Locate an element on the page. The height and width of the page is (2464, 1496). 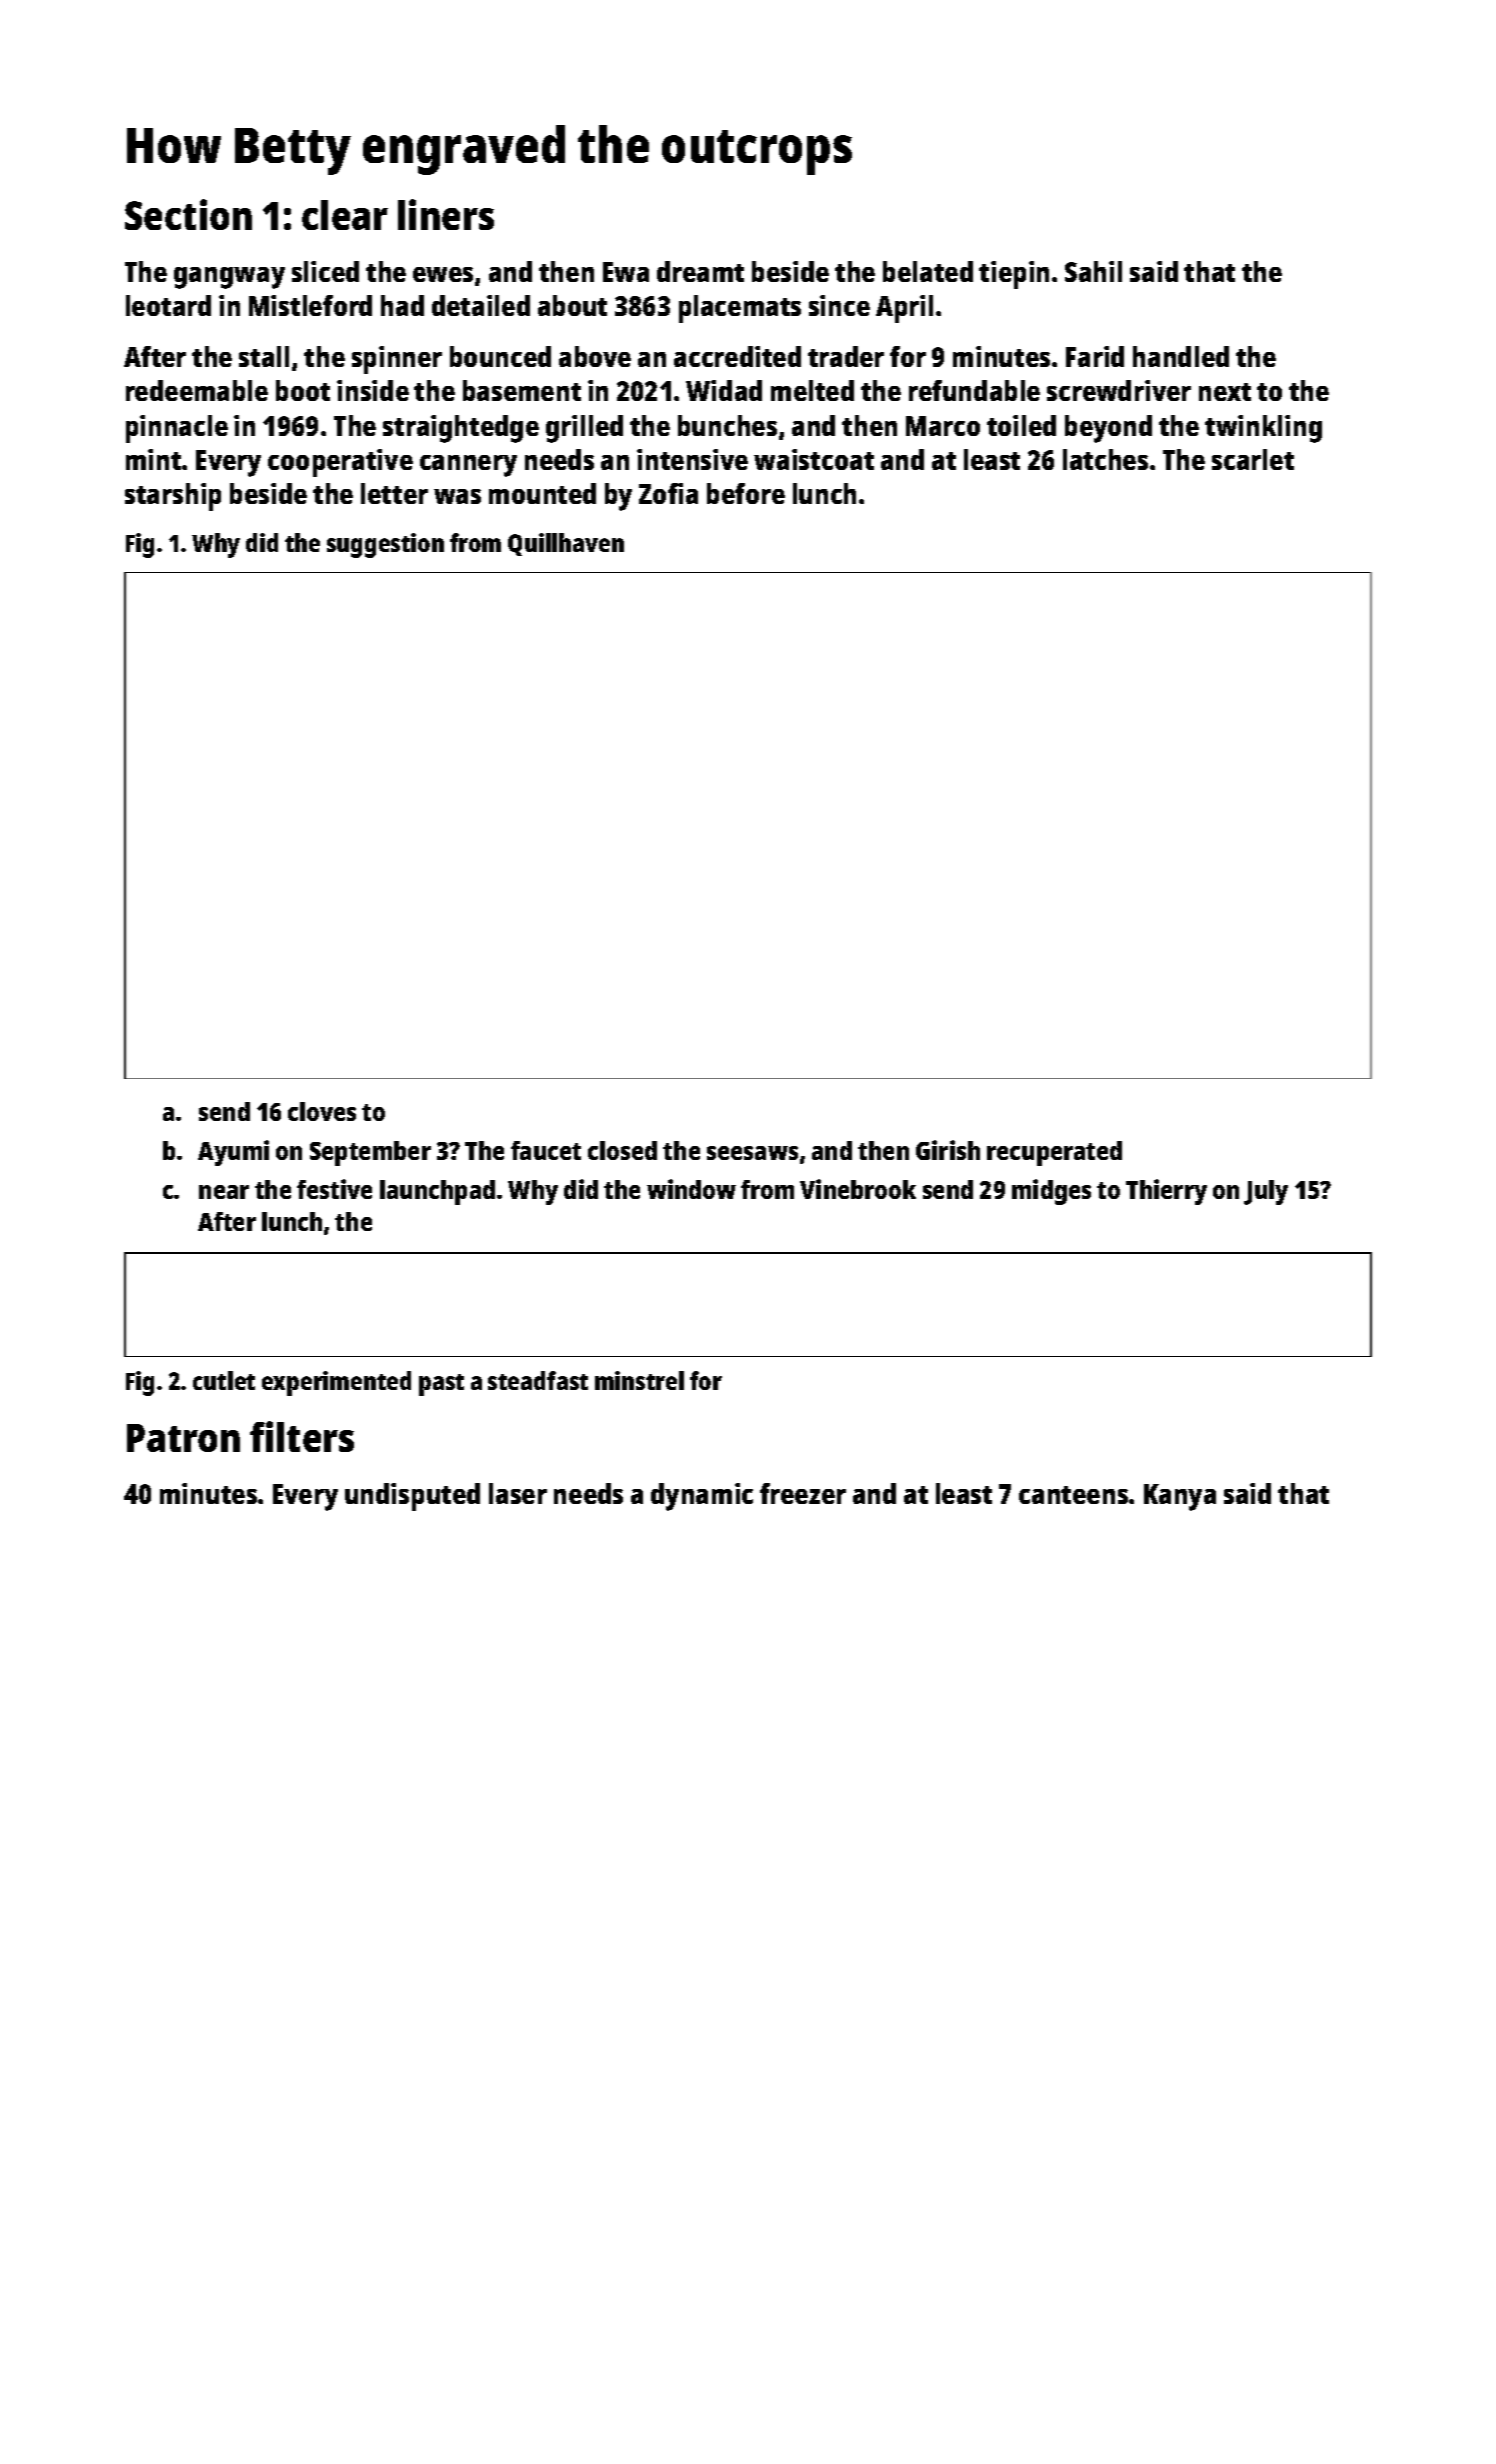
Sahil is located at coordinates (1093, 271).
